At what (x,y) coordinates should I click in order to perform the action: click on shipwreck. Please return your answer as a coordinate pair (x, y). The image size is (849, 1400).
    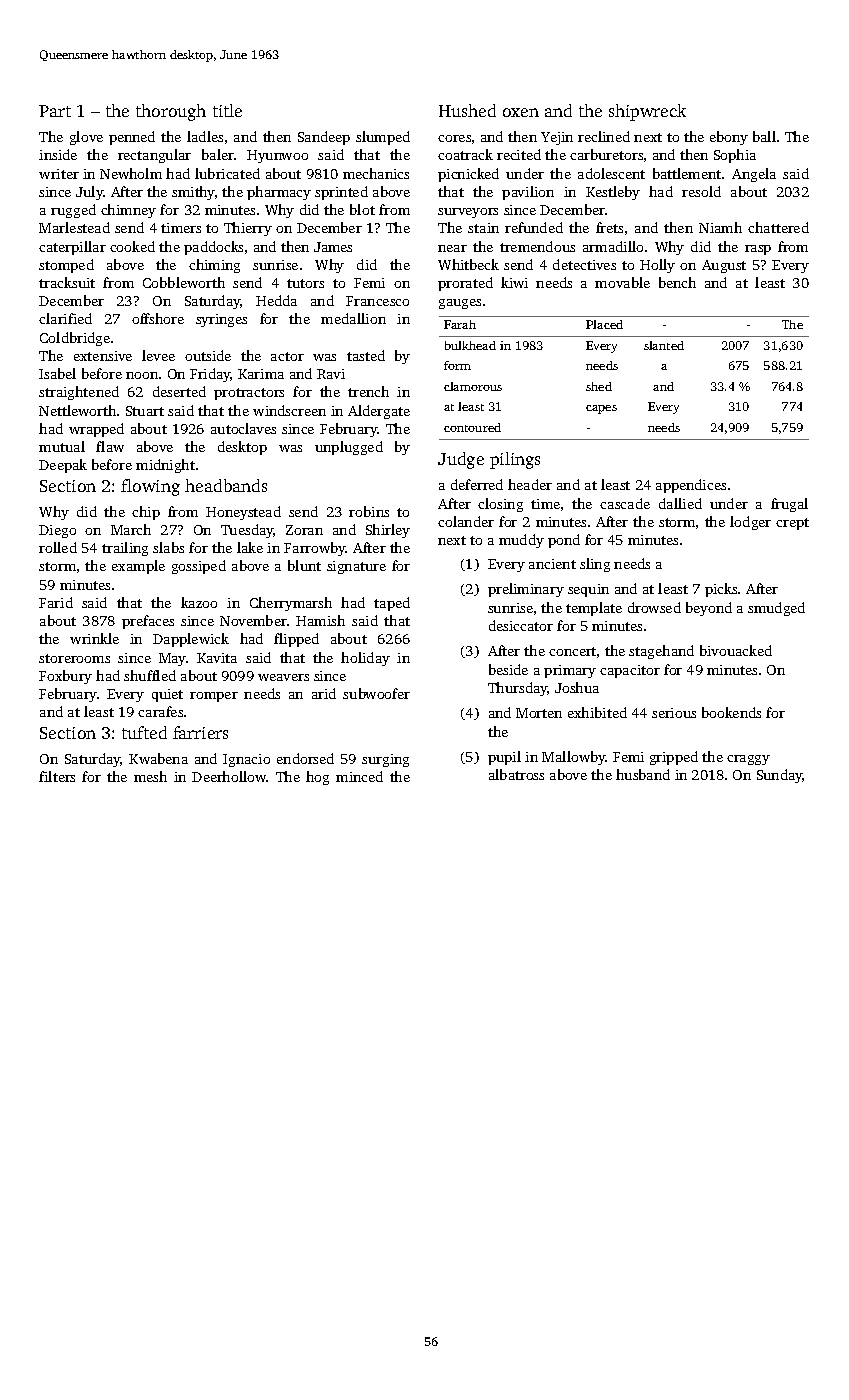
    Looking at the image, I should click on (647, 112).
